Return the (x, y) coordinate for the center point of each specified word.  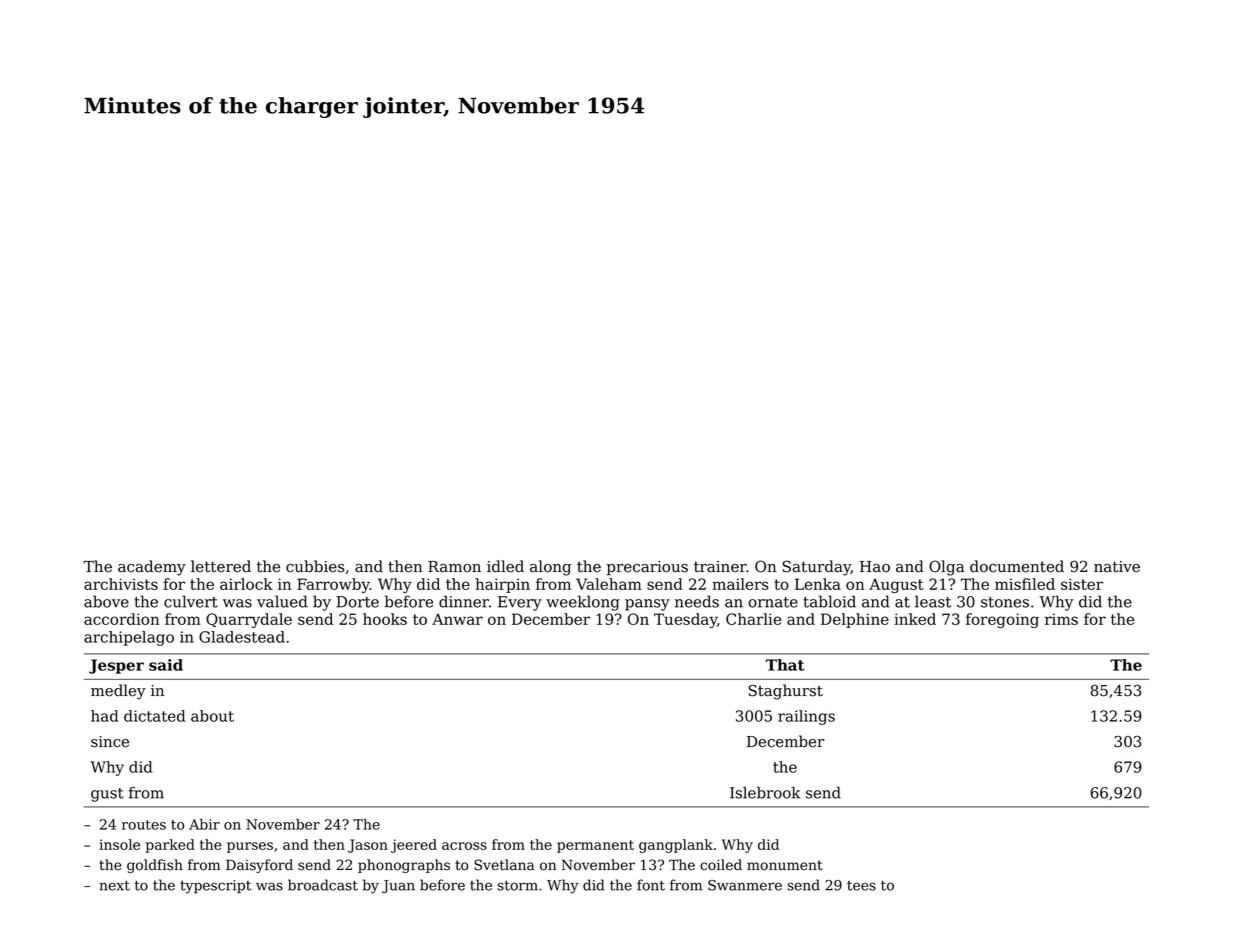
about (212, 716)
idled (505, 566)
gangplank (676, 846)
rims (1061, 619)
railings (806, 717)
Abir (204, 824)
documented (1017, 566)
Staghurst (786, 692)
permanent (595, 846)
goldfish (155, 866)
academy (152, 568)
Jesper (116, 666)
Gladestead (242, 637)
